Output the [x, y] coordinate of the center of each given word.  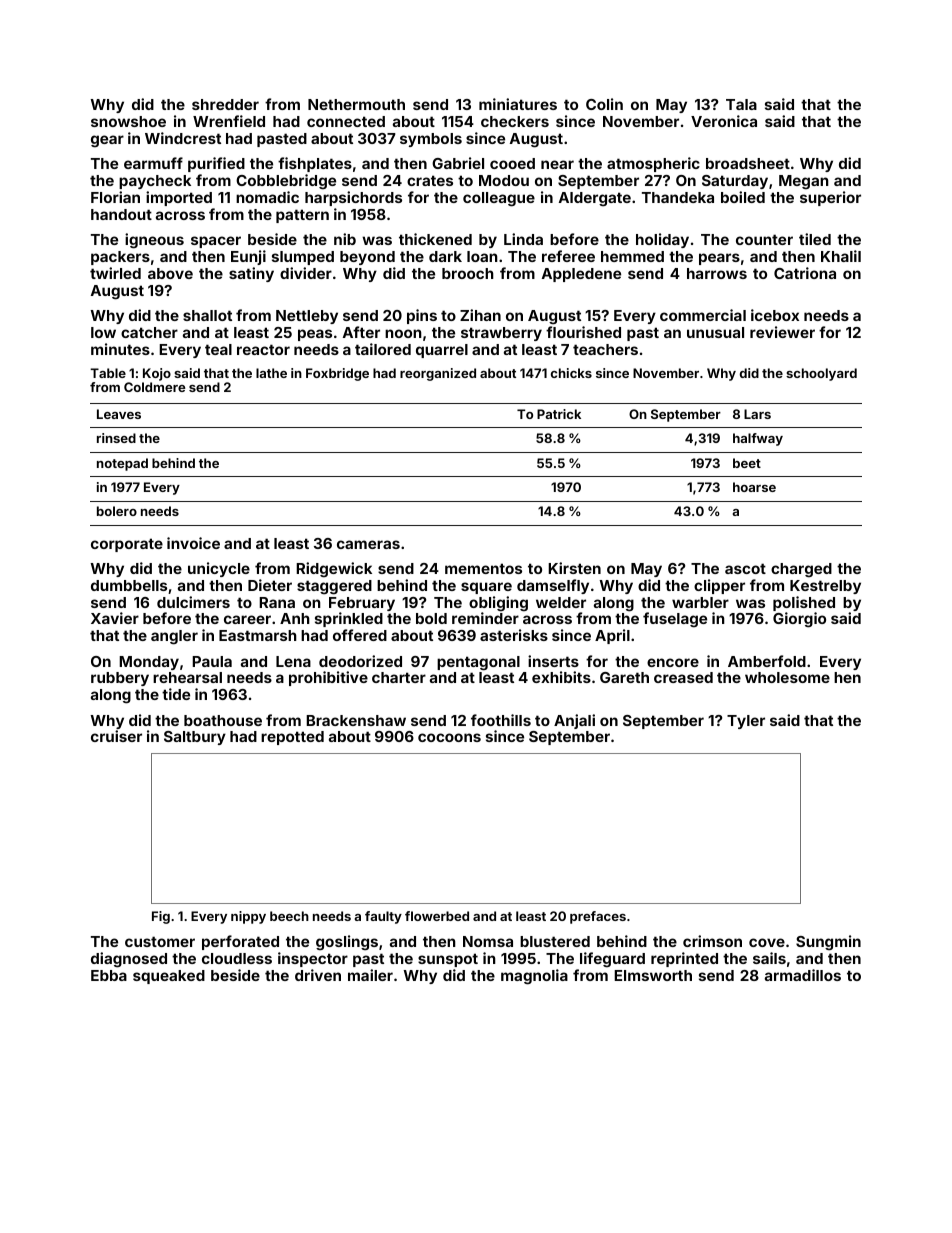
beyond [367, 258]
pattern [302, 216]
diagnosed [129, 960]
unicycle [219, 569]
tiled [815, 239]
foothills [501, 720]
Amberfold [767, 661]
